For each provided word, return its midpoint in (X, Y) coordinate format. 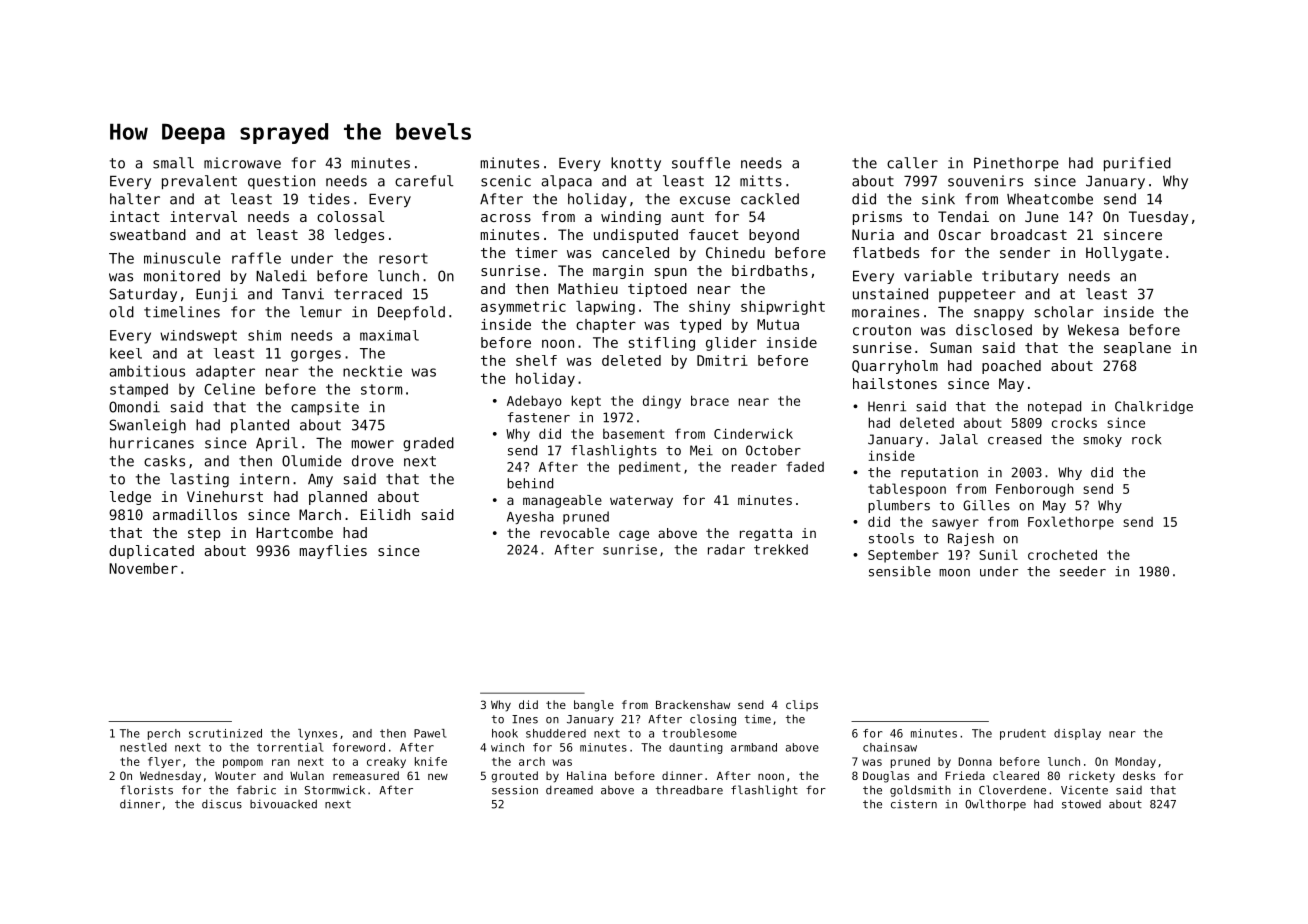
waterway (641, 501)
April (277, 444)
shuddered (556, 733)
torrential (290, 747)
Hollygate (1124, 254)
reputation (939, 473)
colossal (351, 216)
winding (631, 218)
